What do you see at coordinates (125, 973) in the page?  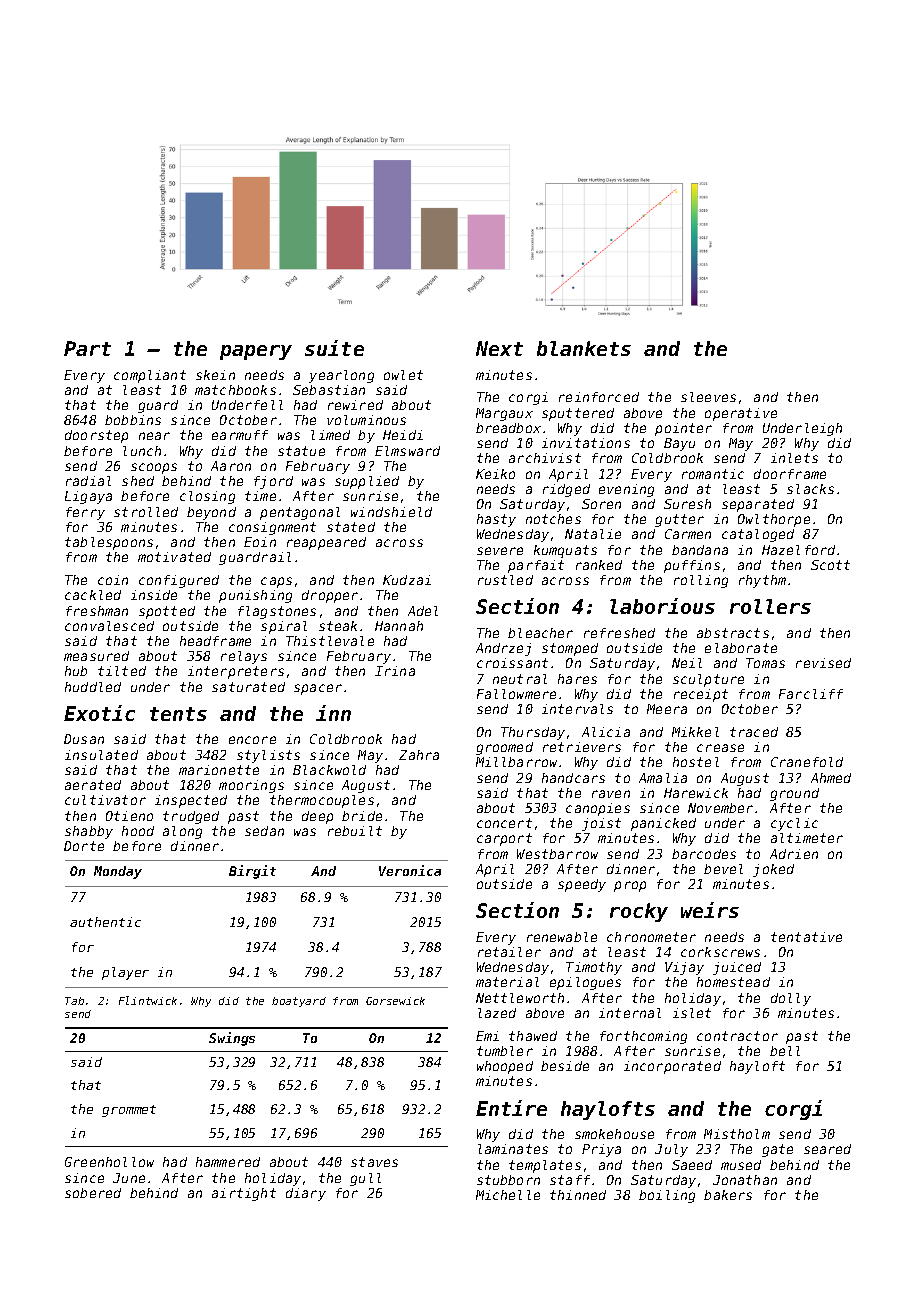 I see `player` at bounding box center [125, 973].
